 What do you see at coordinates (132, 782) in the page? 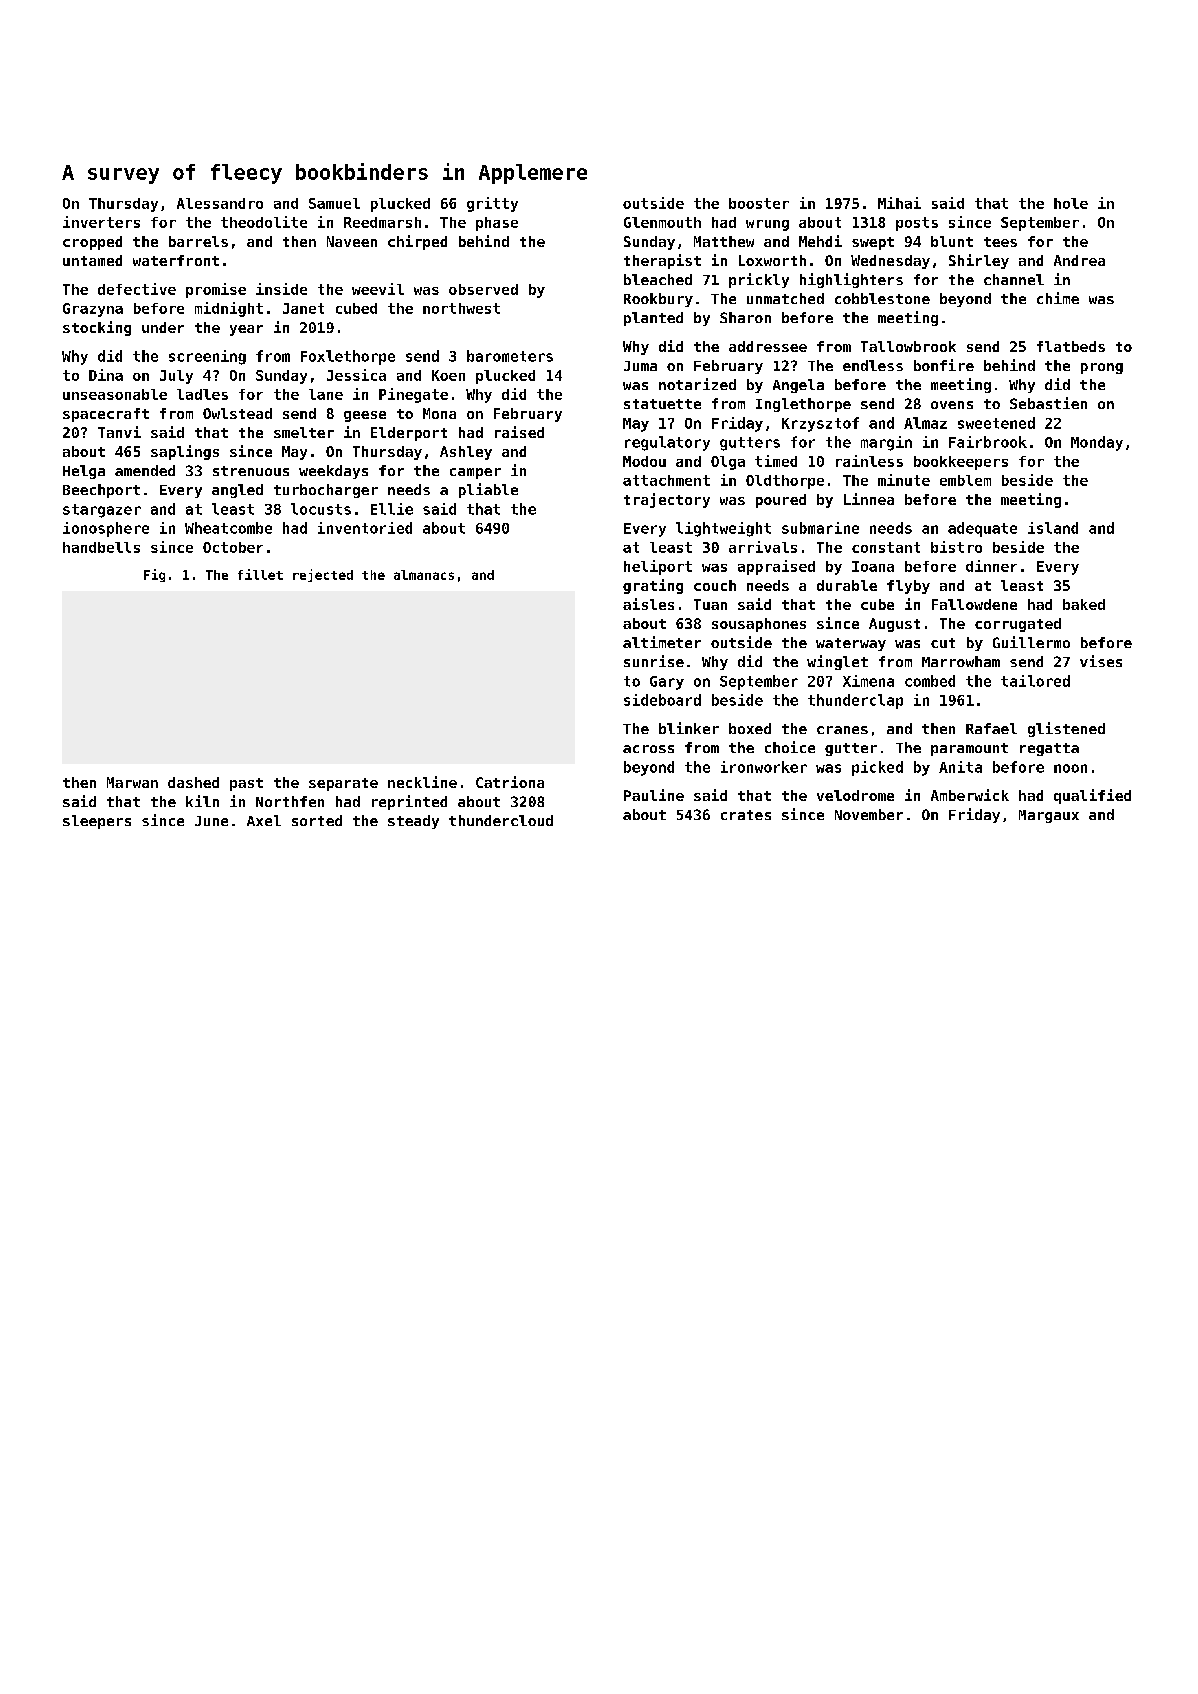
I see `Marwan` at bounding box center [132, 782].
